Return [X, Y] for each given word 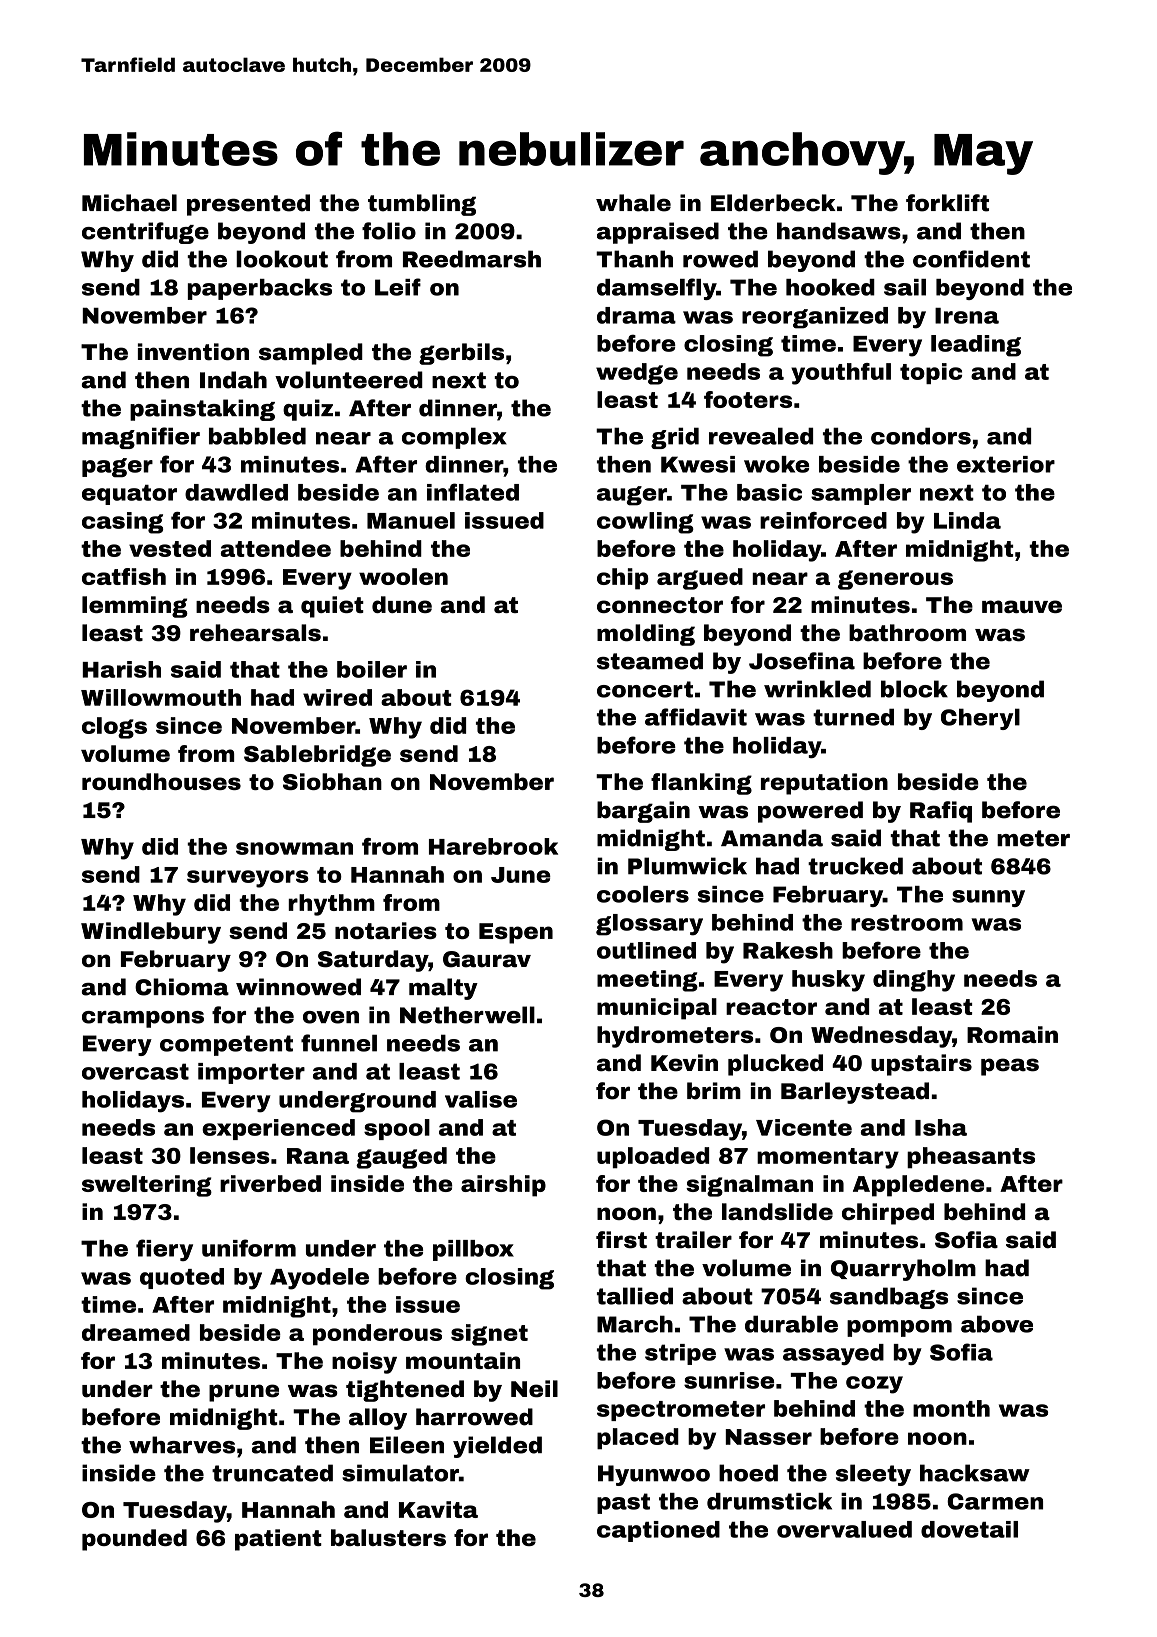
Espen [516, 933]
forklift [947, 203]
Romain [1012, 1034]
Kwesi [698, 464]
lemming [135, 607]
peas [1010, 1067]
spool [397, 1129]
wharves [182, 1445]
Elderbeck [773, 203]
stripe [680, 1354]
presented [248, 205]
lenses [230, 1155]
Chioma [182, 987]
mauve [1022, 606]
